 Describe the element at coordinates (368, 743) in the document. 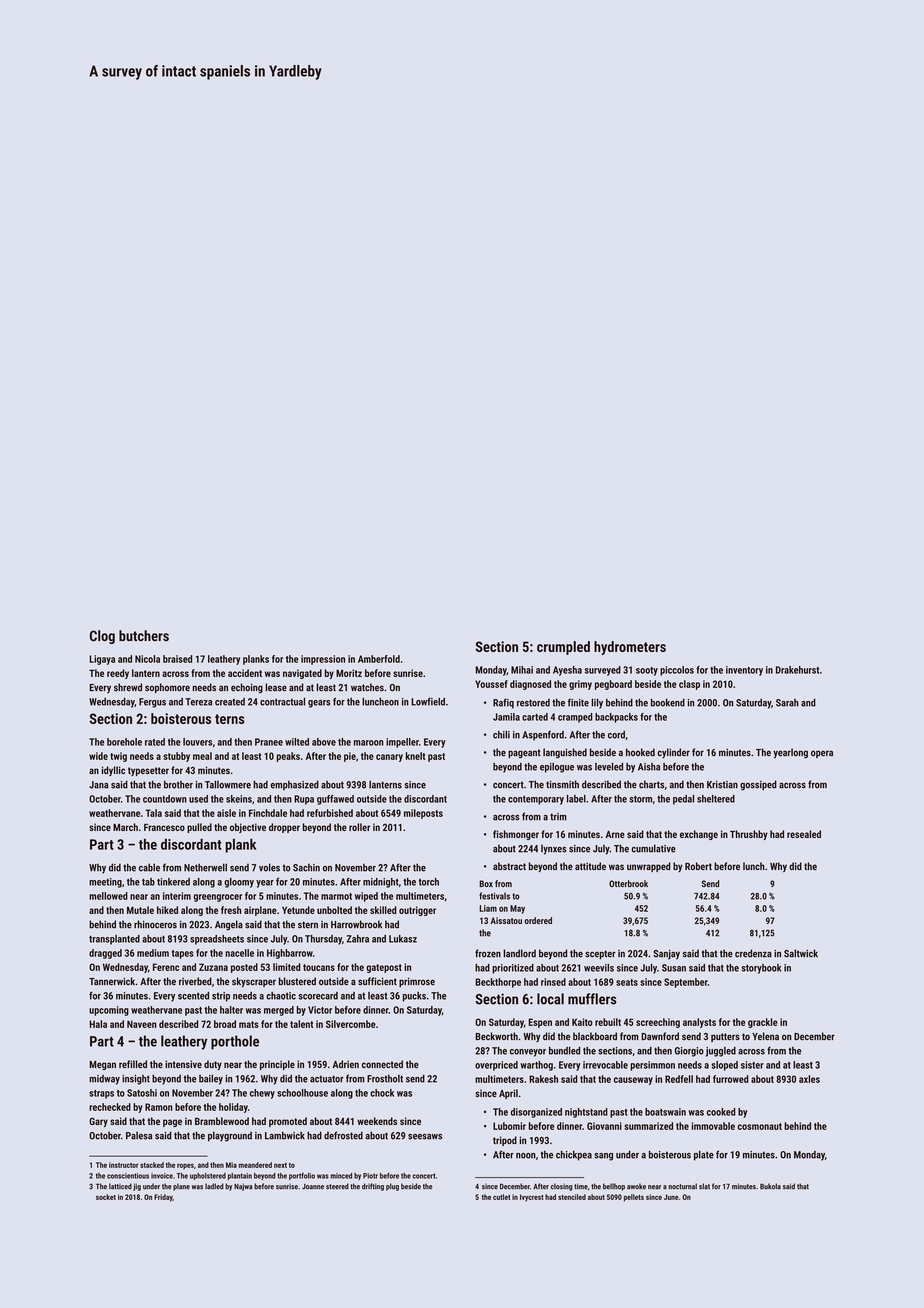

I see `maroon` at that location.
